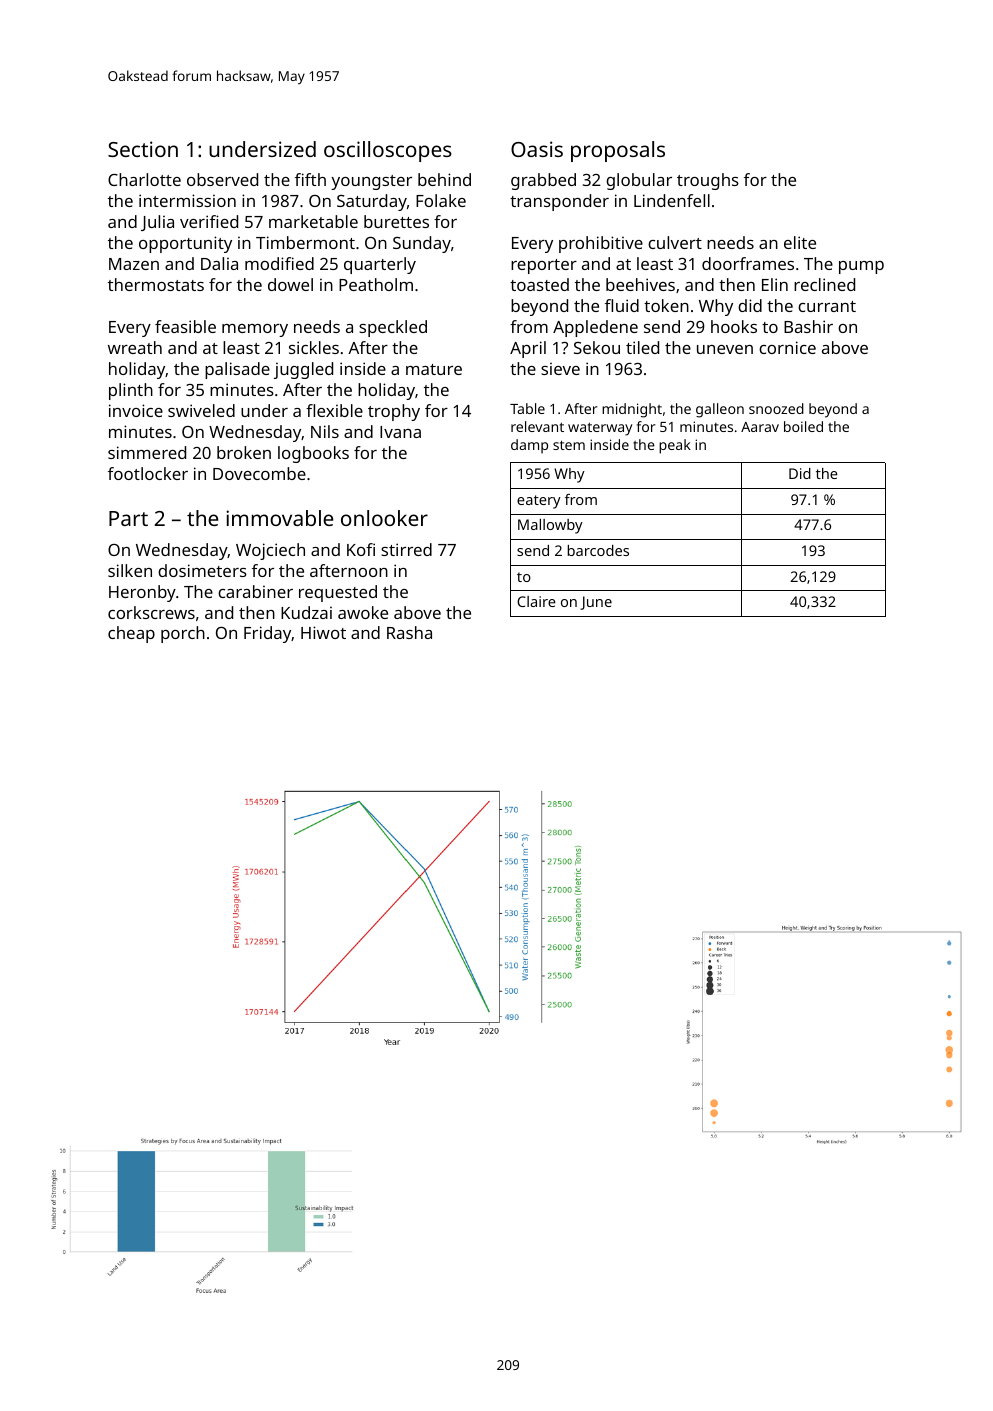 The height and width of the screenshot is (1411, 993). I want to click on simmered, so click(147, 452).
